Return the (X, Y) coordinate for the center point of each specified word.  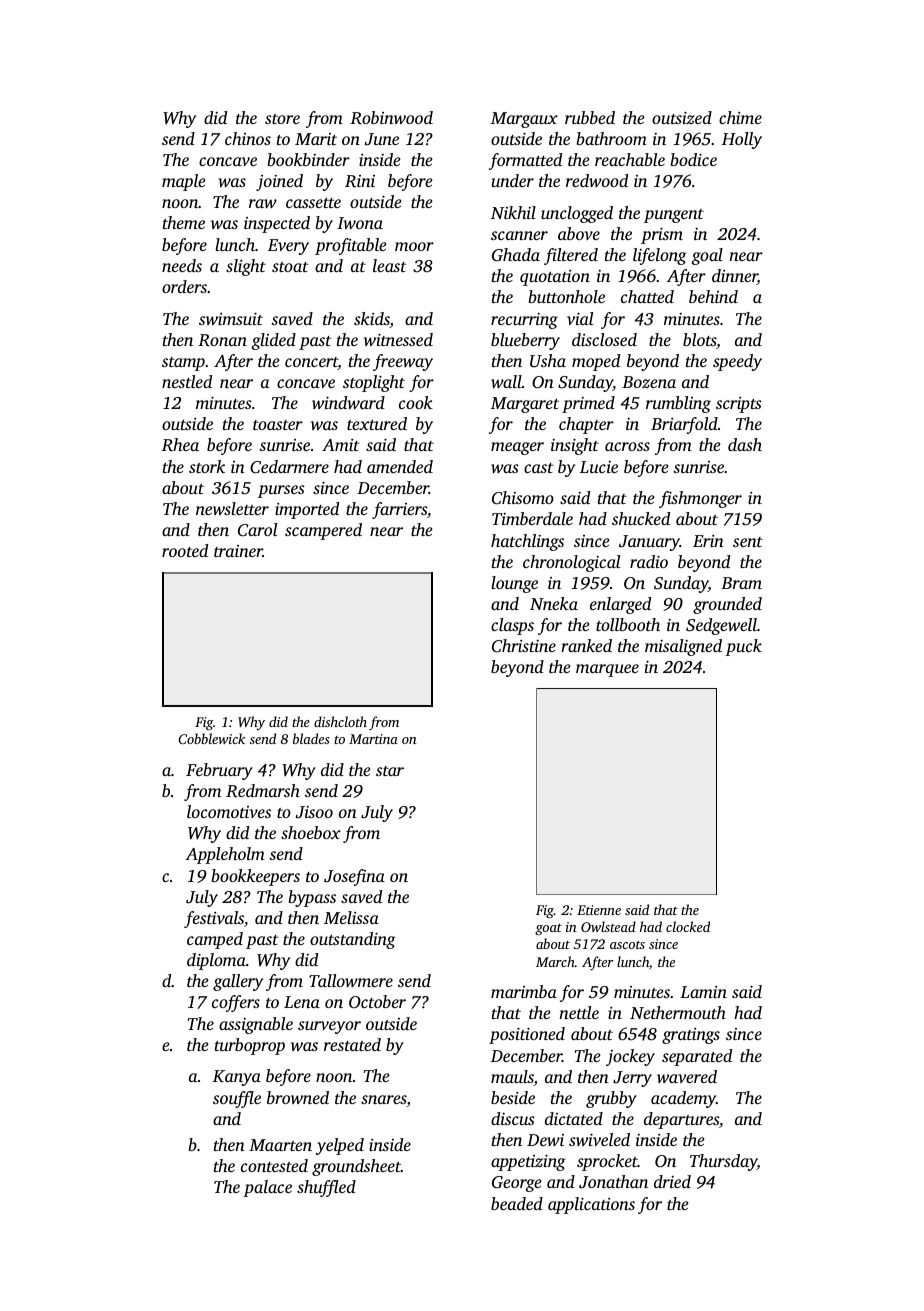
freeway (403, 362)
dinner (735, 277)
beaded (517, 1203)
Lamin (703, 992)
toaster (278, 425)
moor (414, 246)
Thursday (723, 1162)
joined (279, 182)
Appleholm (225, 855)
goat (548, 929)
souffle (237, 1099)
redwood (597, 180)
